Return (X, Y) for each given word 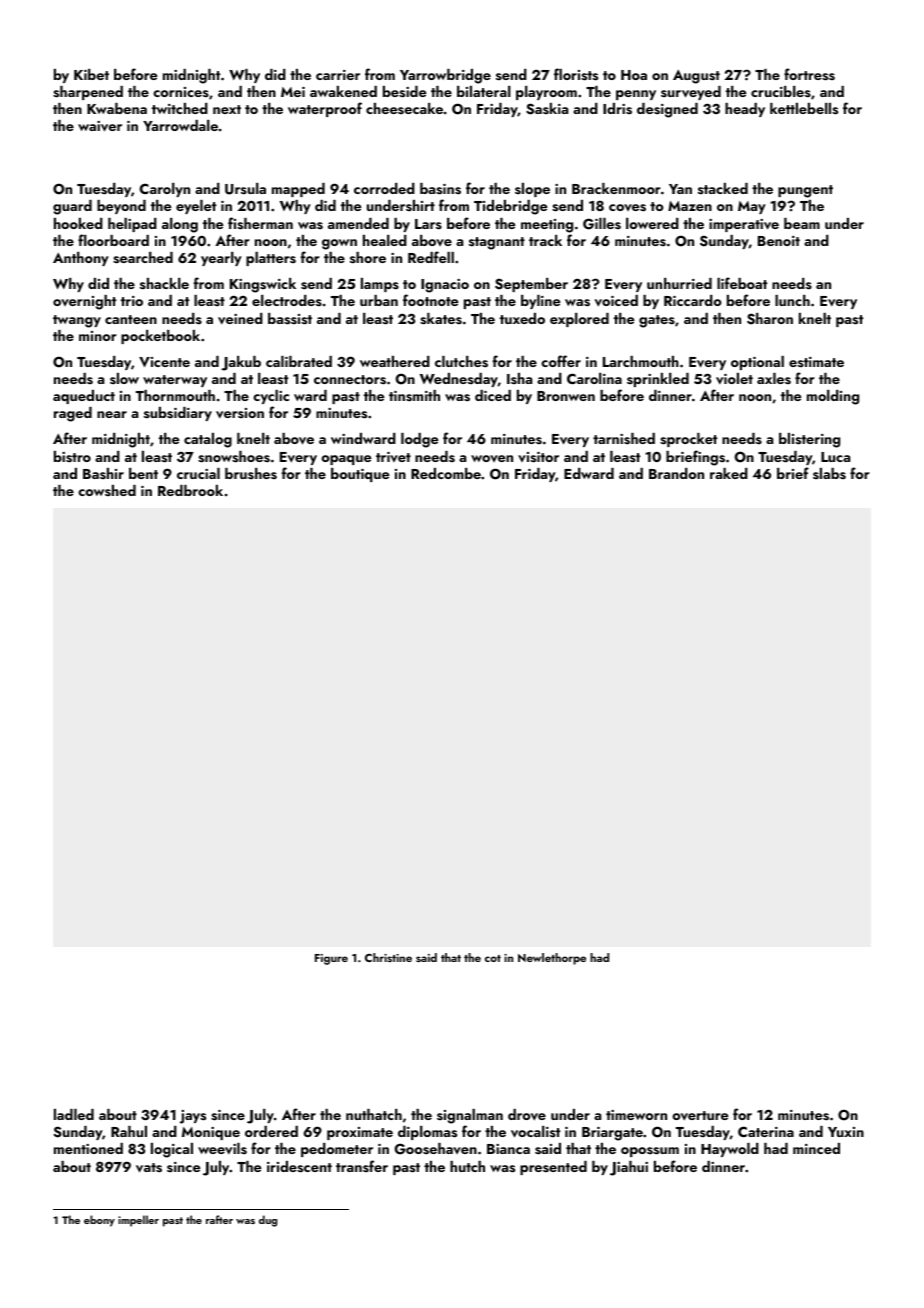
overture (700, 1116)
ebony (99, 1221)
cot (493, 958)
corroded (384, 188)
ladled (74, 1114)
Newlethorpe (552, 959)
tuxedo (522, 318)
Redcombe (446, 473)
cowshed (107, 490)
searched (143, 258)
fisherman (260, 223)
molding (833, 397)
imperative (744, 225)
